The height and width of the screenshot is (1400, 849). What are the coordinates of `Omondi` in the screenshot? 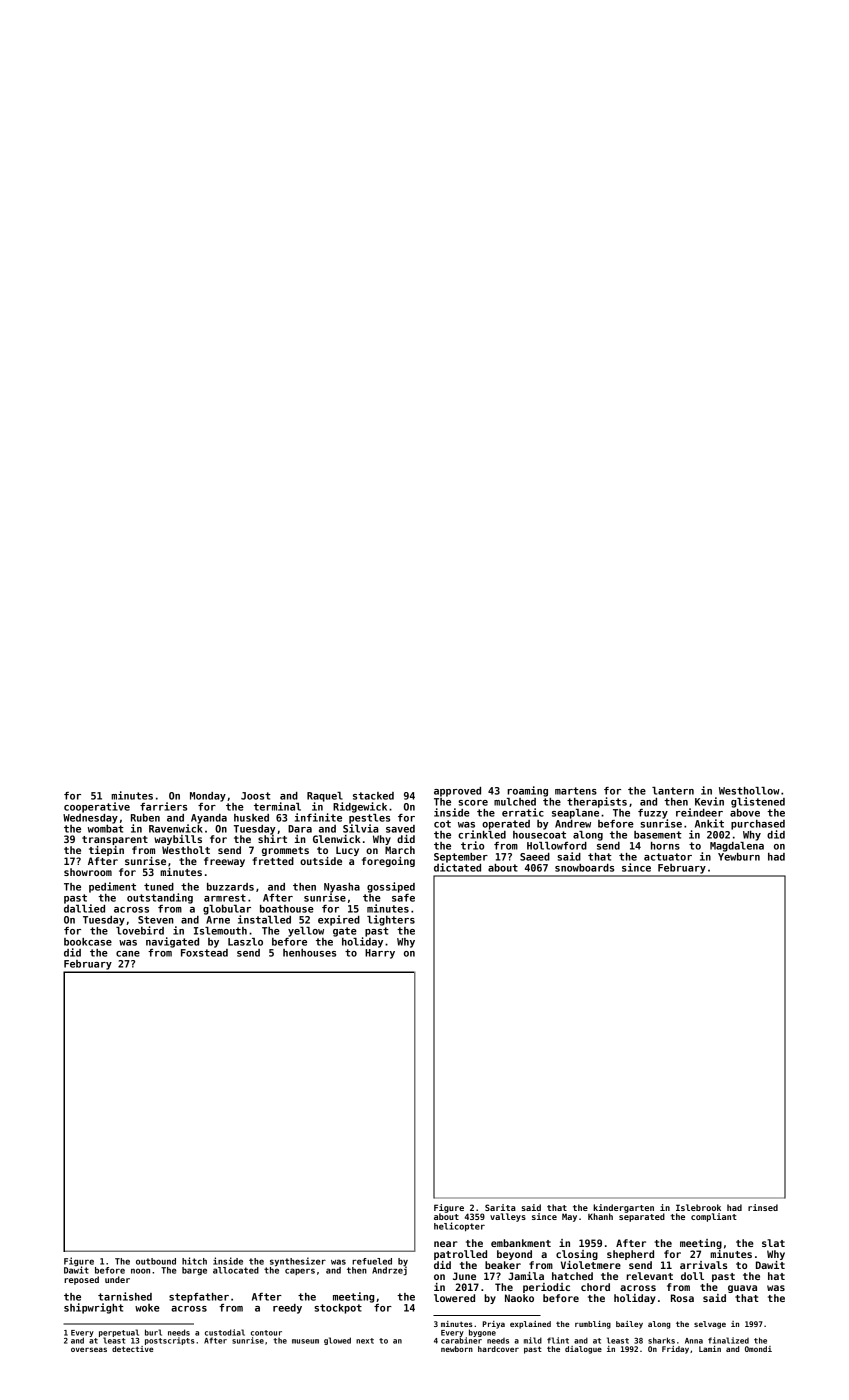 It's located at (758, 1349).
